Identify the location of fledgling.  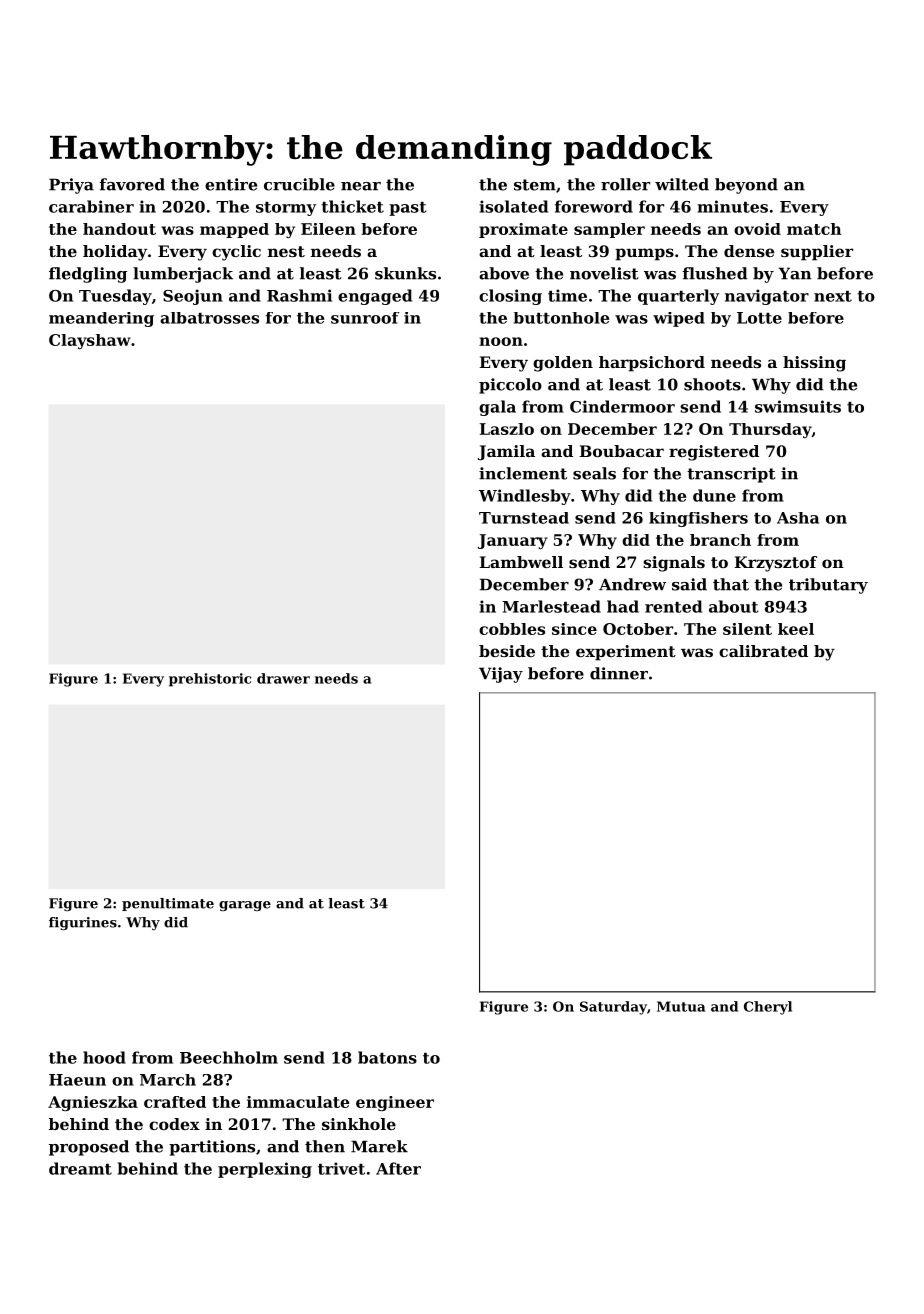
(88, 275).
